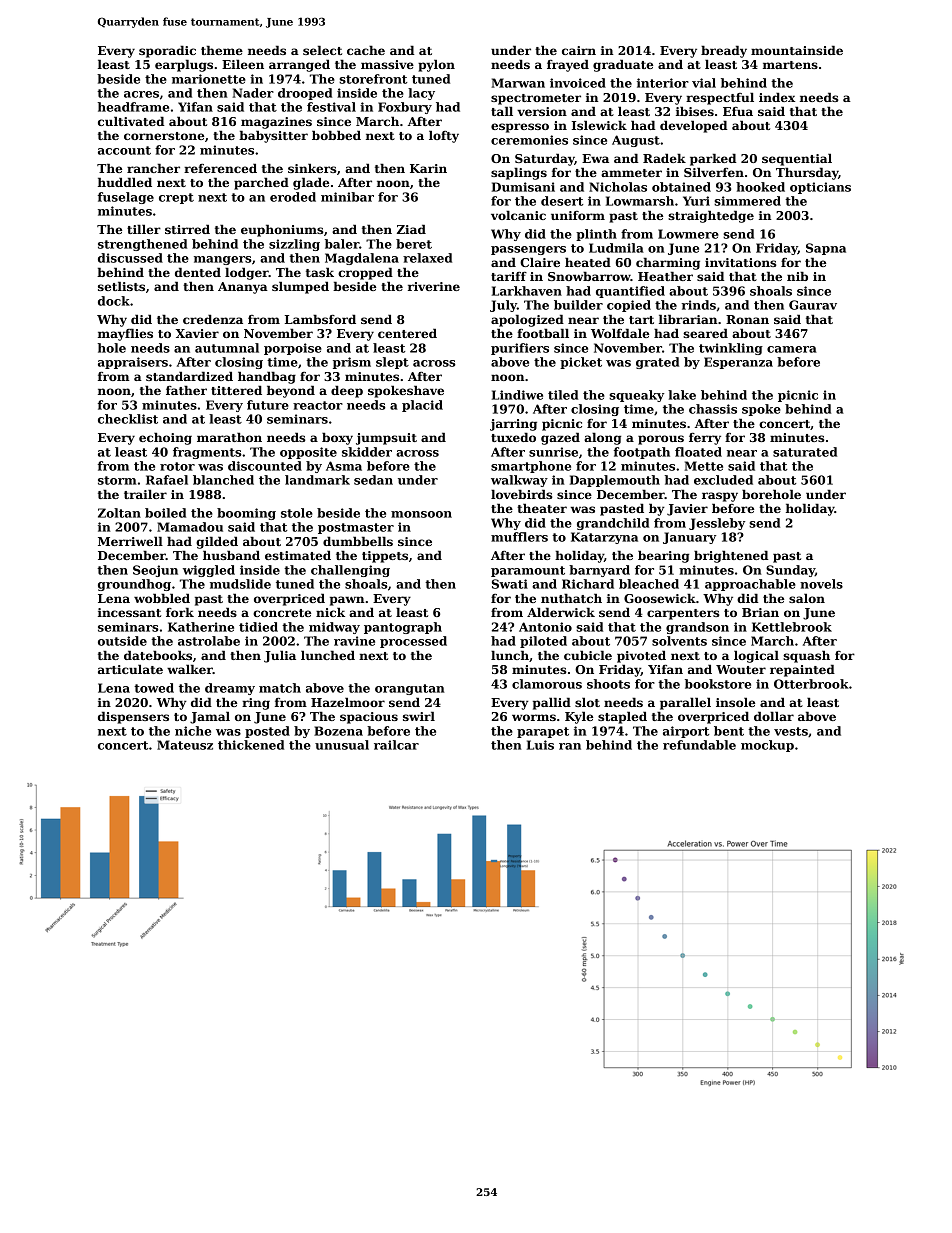  What do you see at coordinates (723, 480) in the image?
I see `excluded` at bounding box center [723, 480].
